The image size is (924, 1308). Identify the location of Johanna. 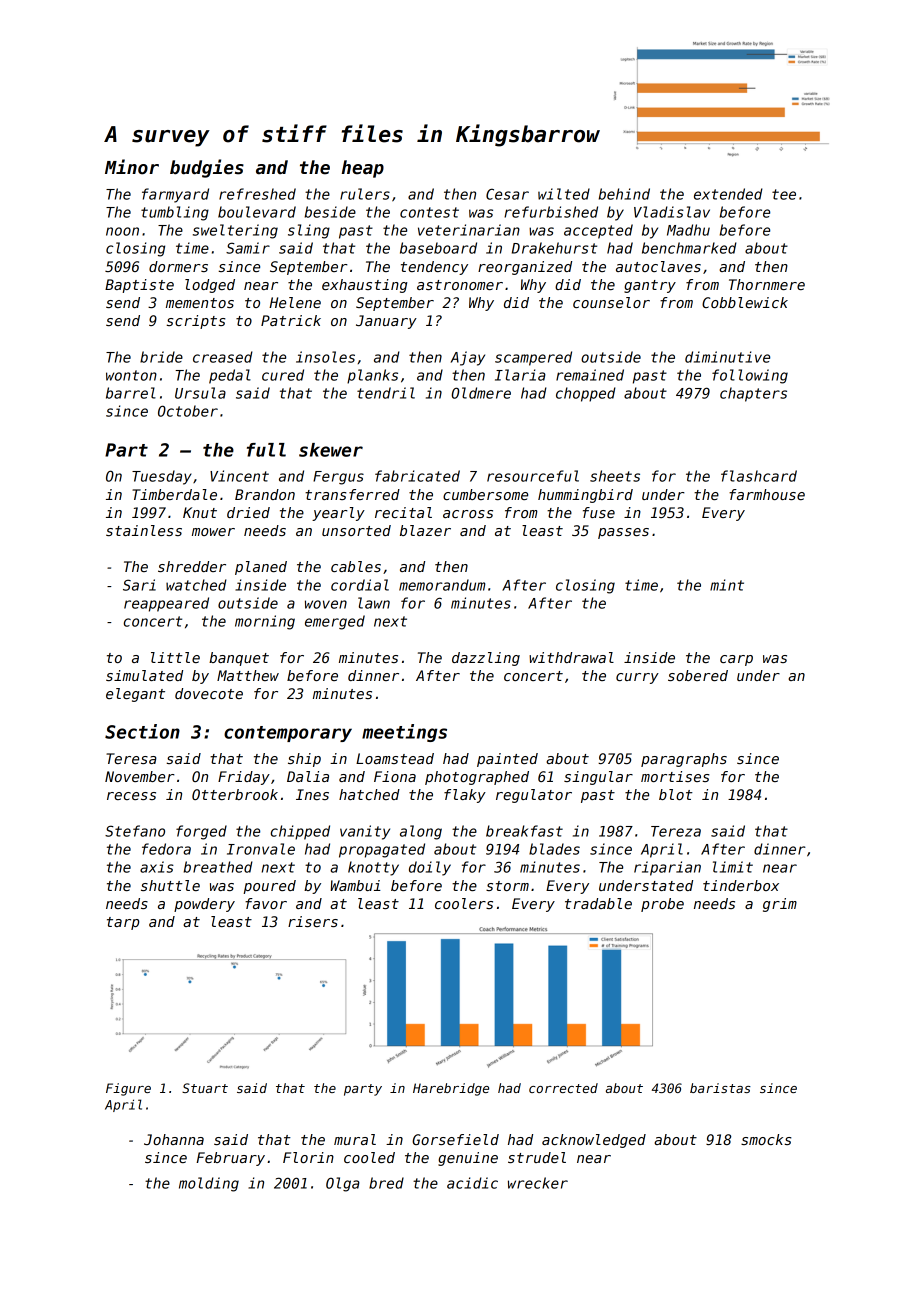
(174, 1139).
